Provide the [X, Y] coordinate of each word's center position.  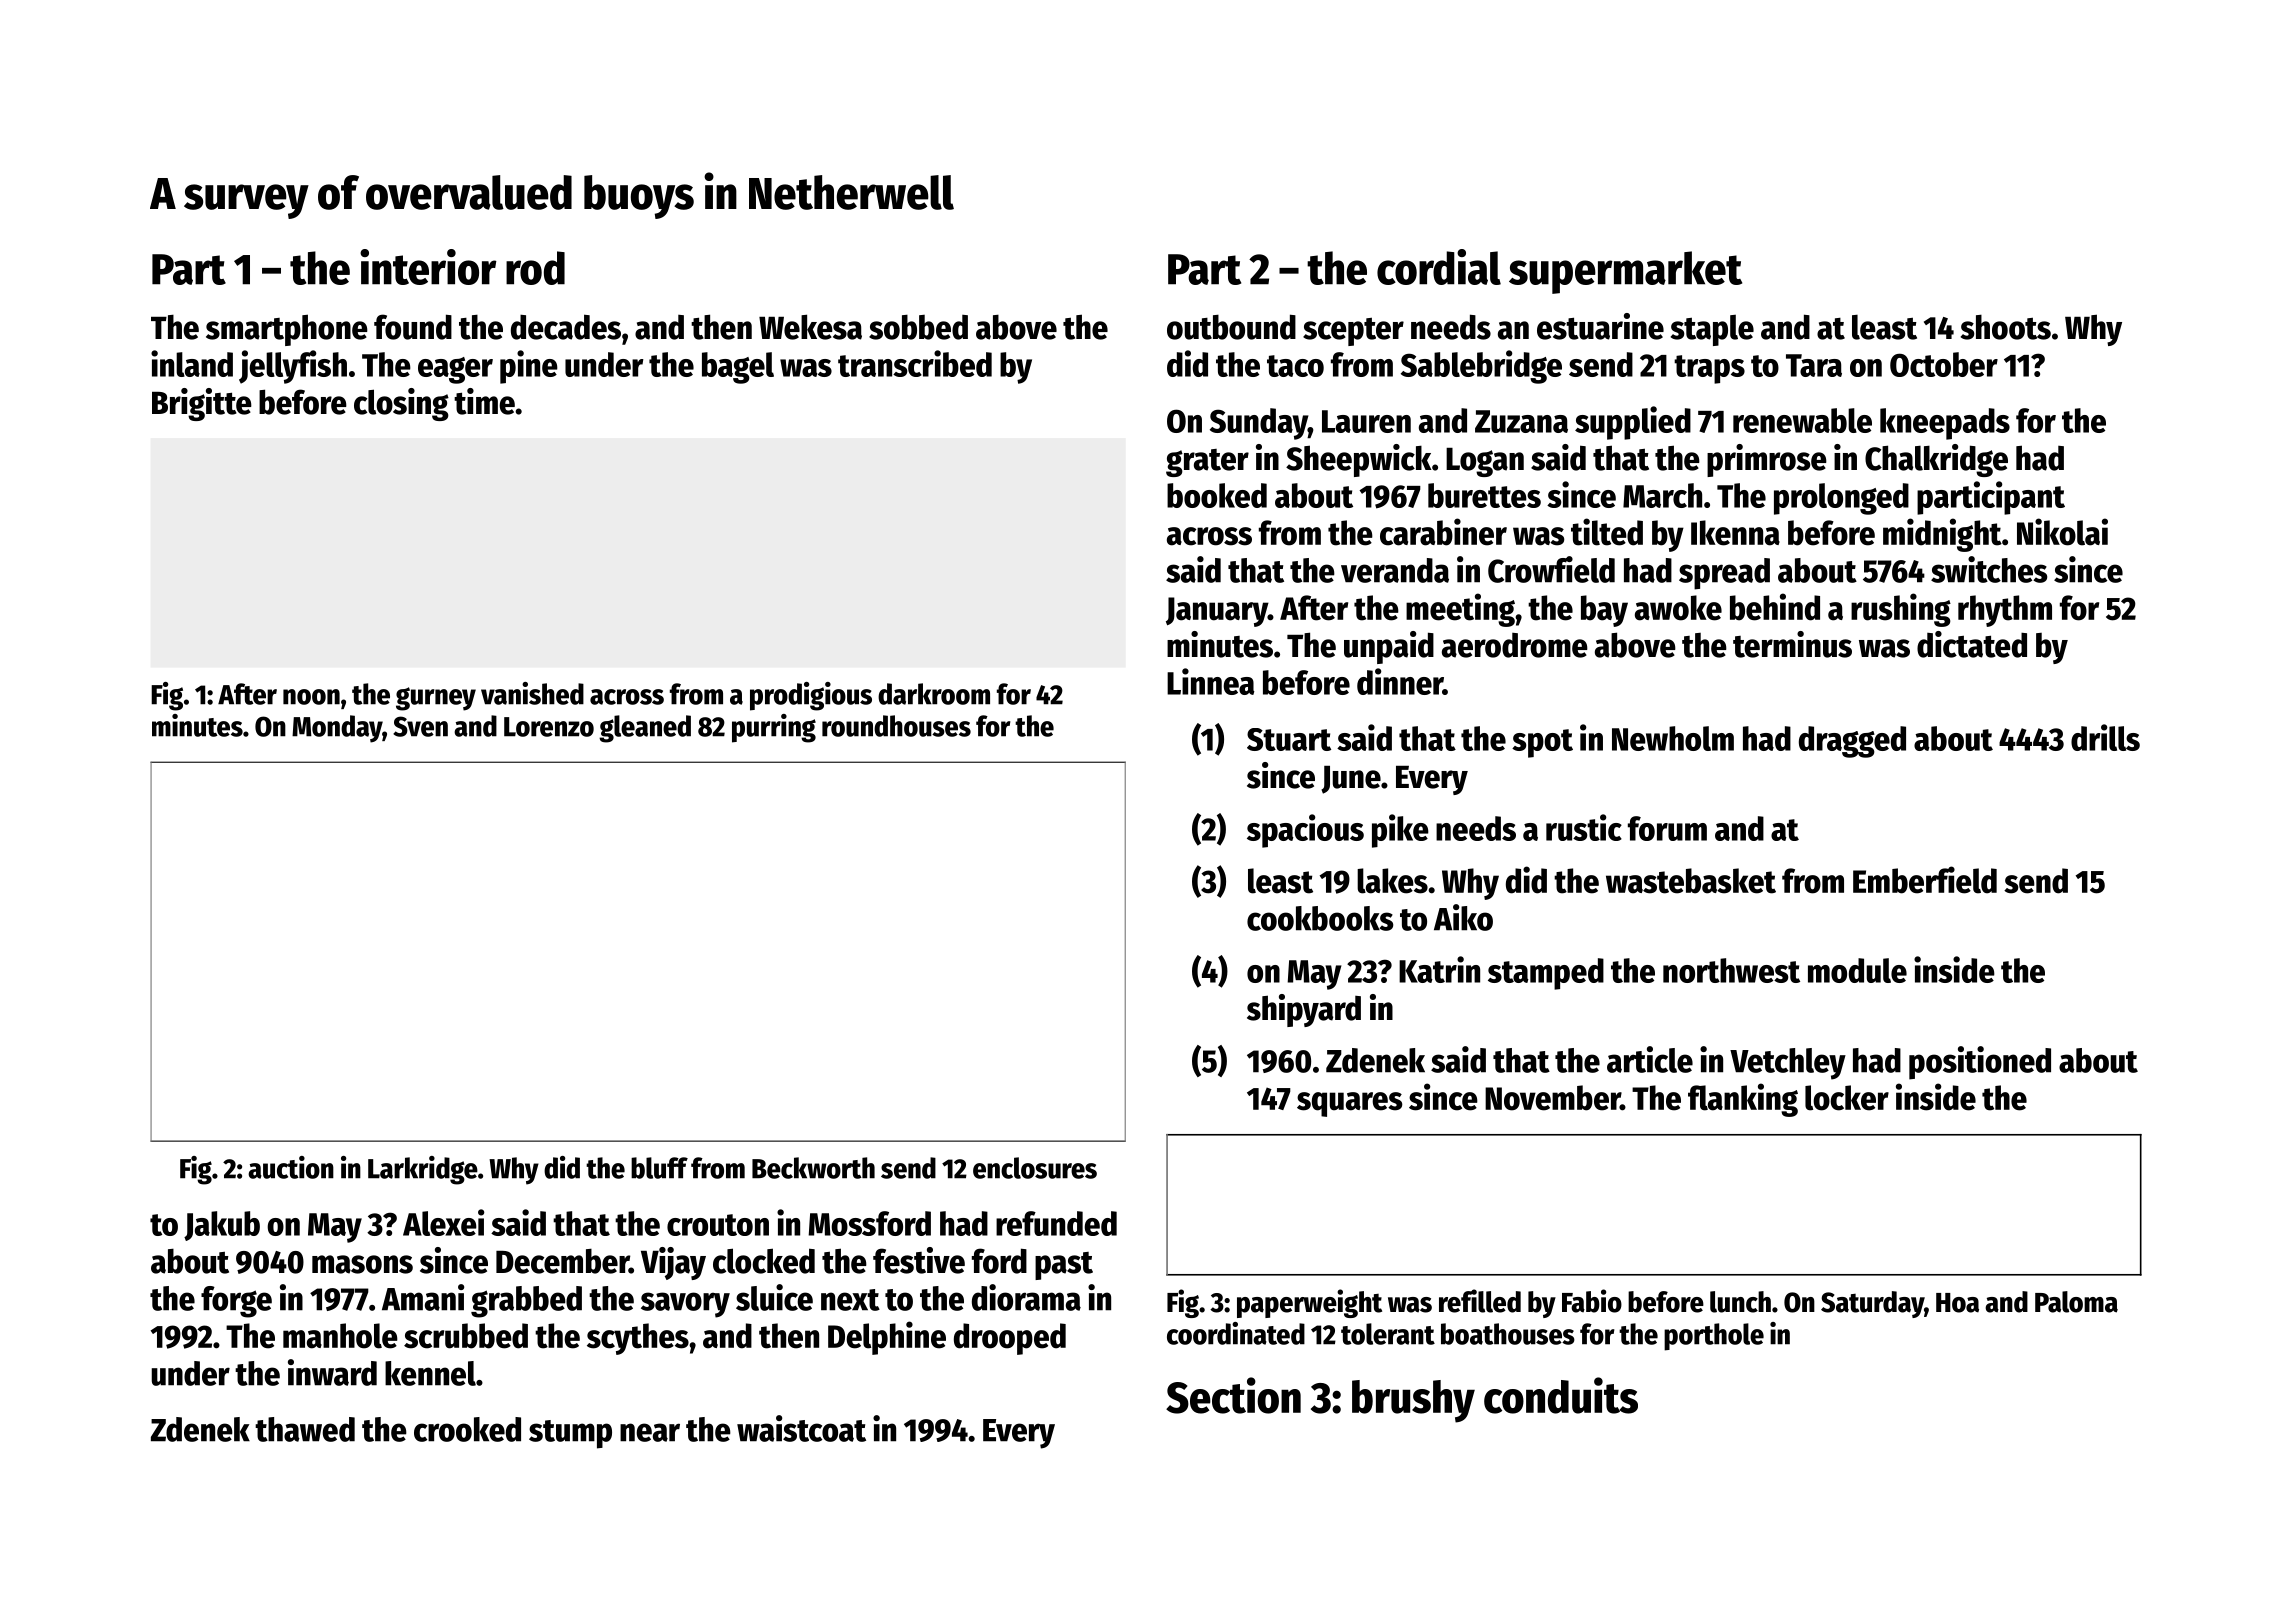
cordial [1439, 267]
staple [1712, 330]
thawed [305, 1429]
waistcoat [801, 1428]
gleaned [645, 729]
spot [1542, 743]
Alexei [443, 1222]
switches [1989, 569]
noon [311, 697]
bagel [738, 368]
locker [1847, 1098]
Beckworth [813, 1168]
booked [1217, 495]
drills [2105, 737]
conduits [1561, 1395]
